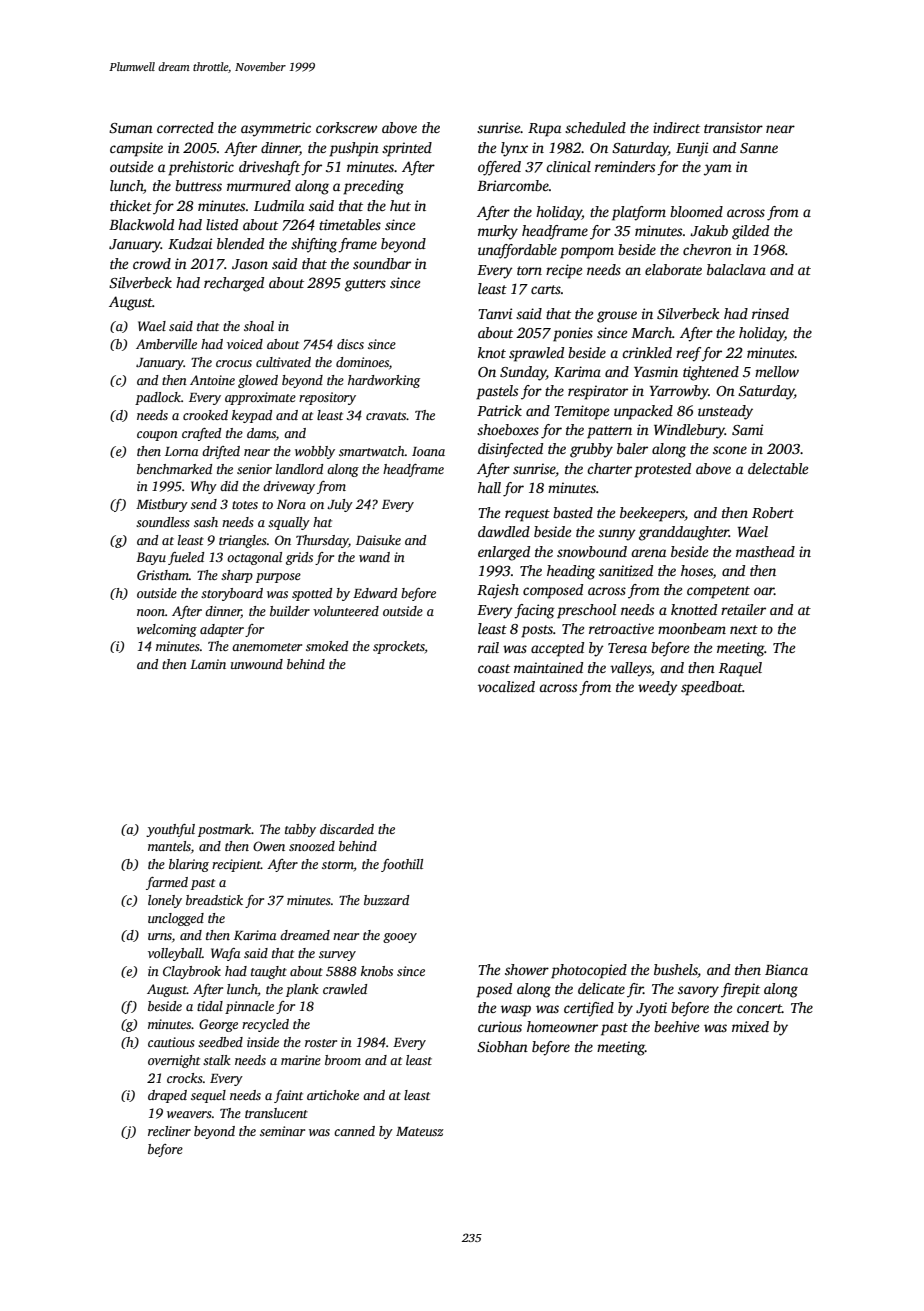 This page has height=1311, width=924. What do you see at coordinates (548, 667) in the page?
I see `maintained` at bounding box center [548, 667].
